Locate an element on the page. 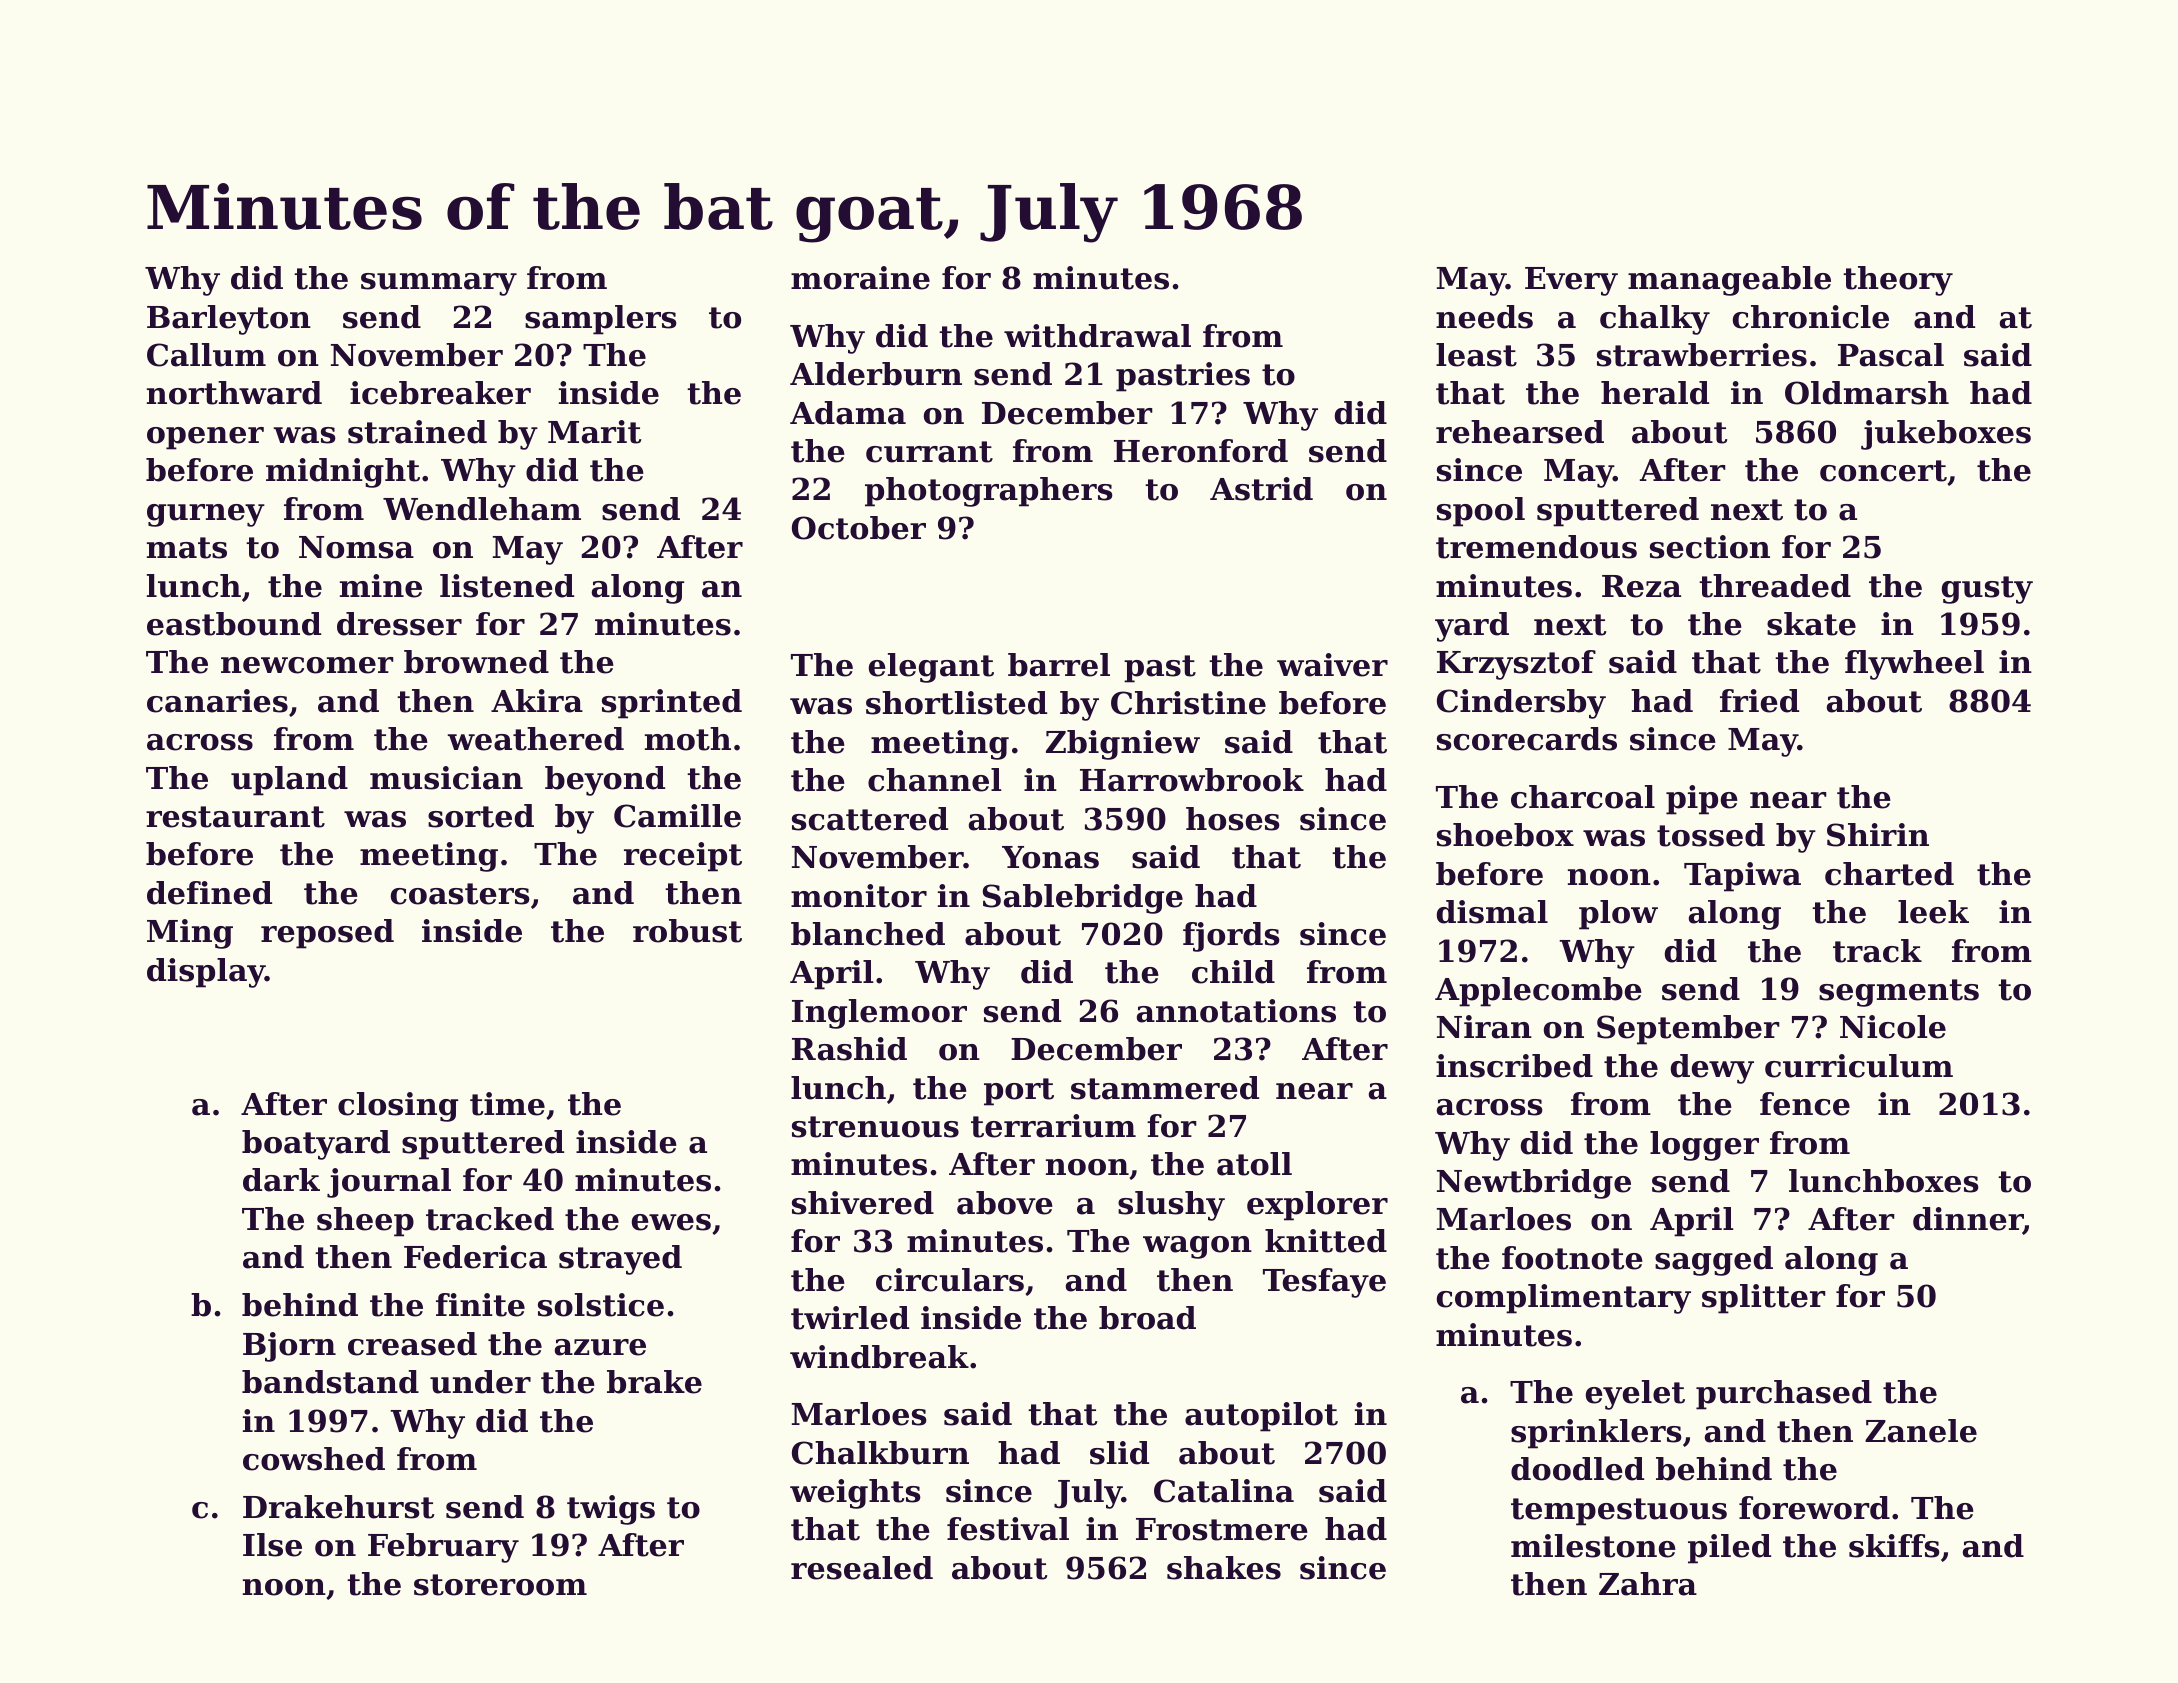 This image has width=2178, height=1683. foreword is located at coordinates (1814, 1508).
